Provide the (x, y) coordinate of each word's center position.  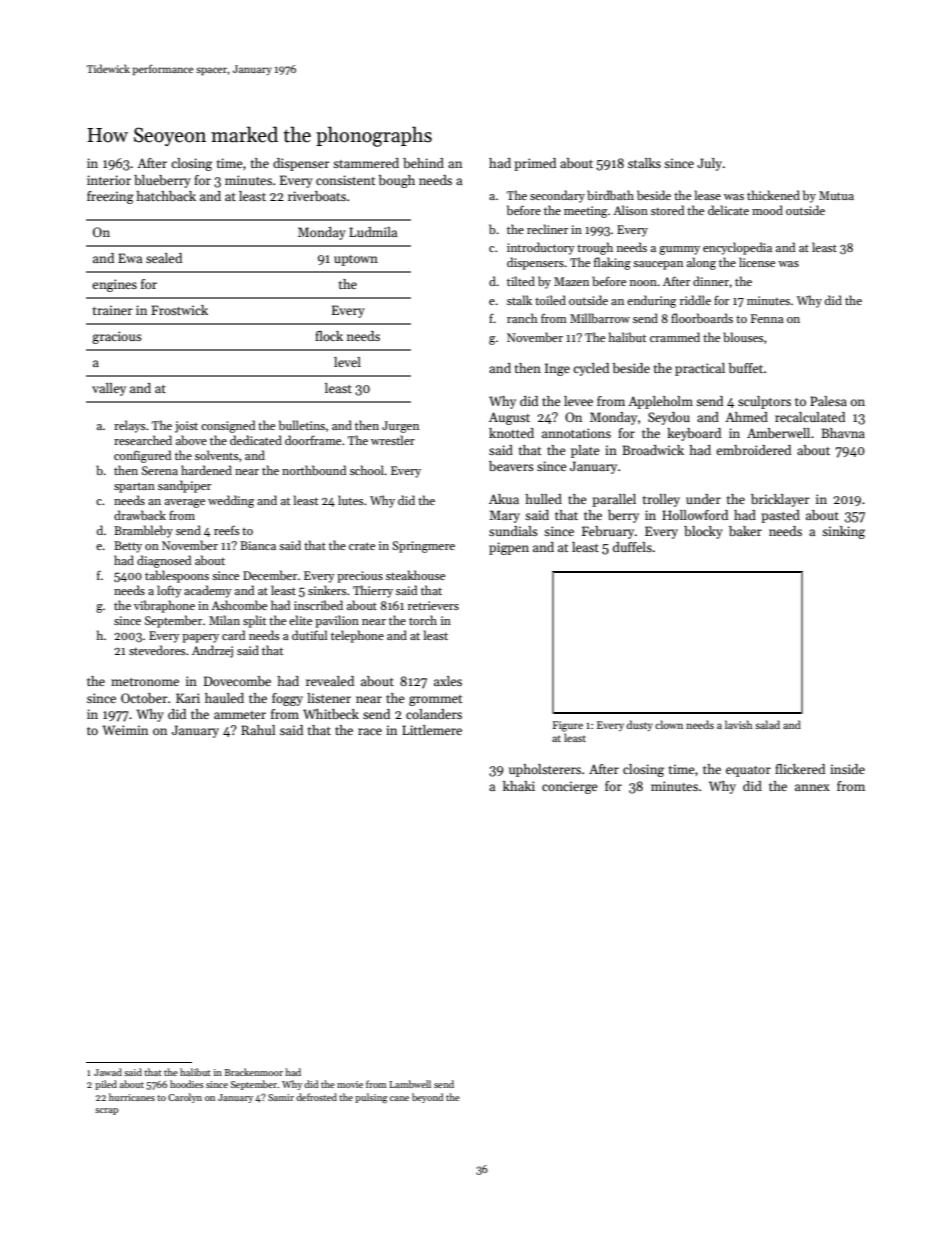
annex (812, 787)
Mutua (836, 195)
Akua (504, 499)
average (185, 503)
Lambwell (410, 1084)
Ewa (130, 258)
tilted (521, 281)
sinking (843, 532)
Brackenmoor (254, 1072)
